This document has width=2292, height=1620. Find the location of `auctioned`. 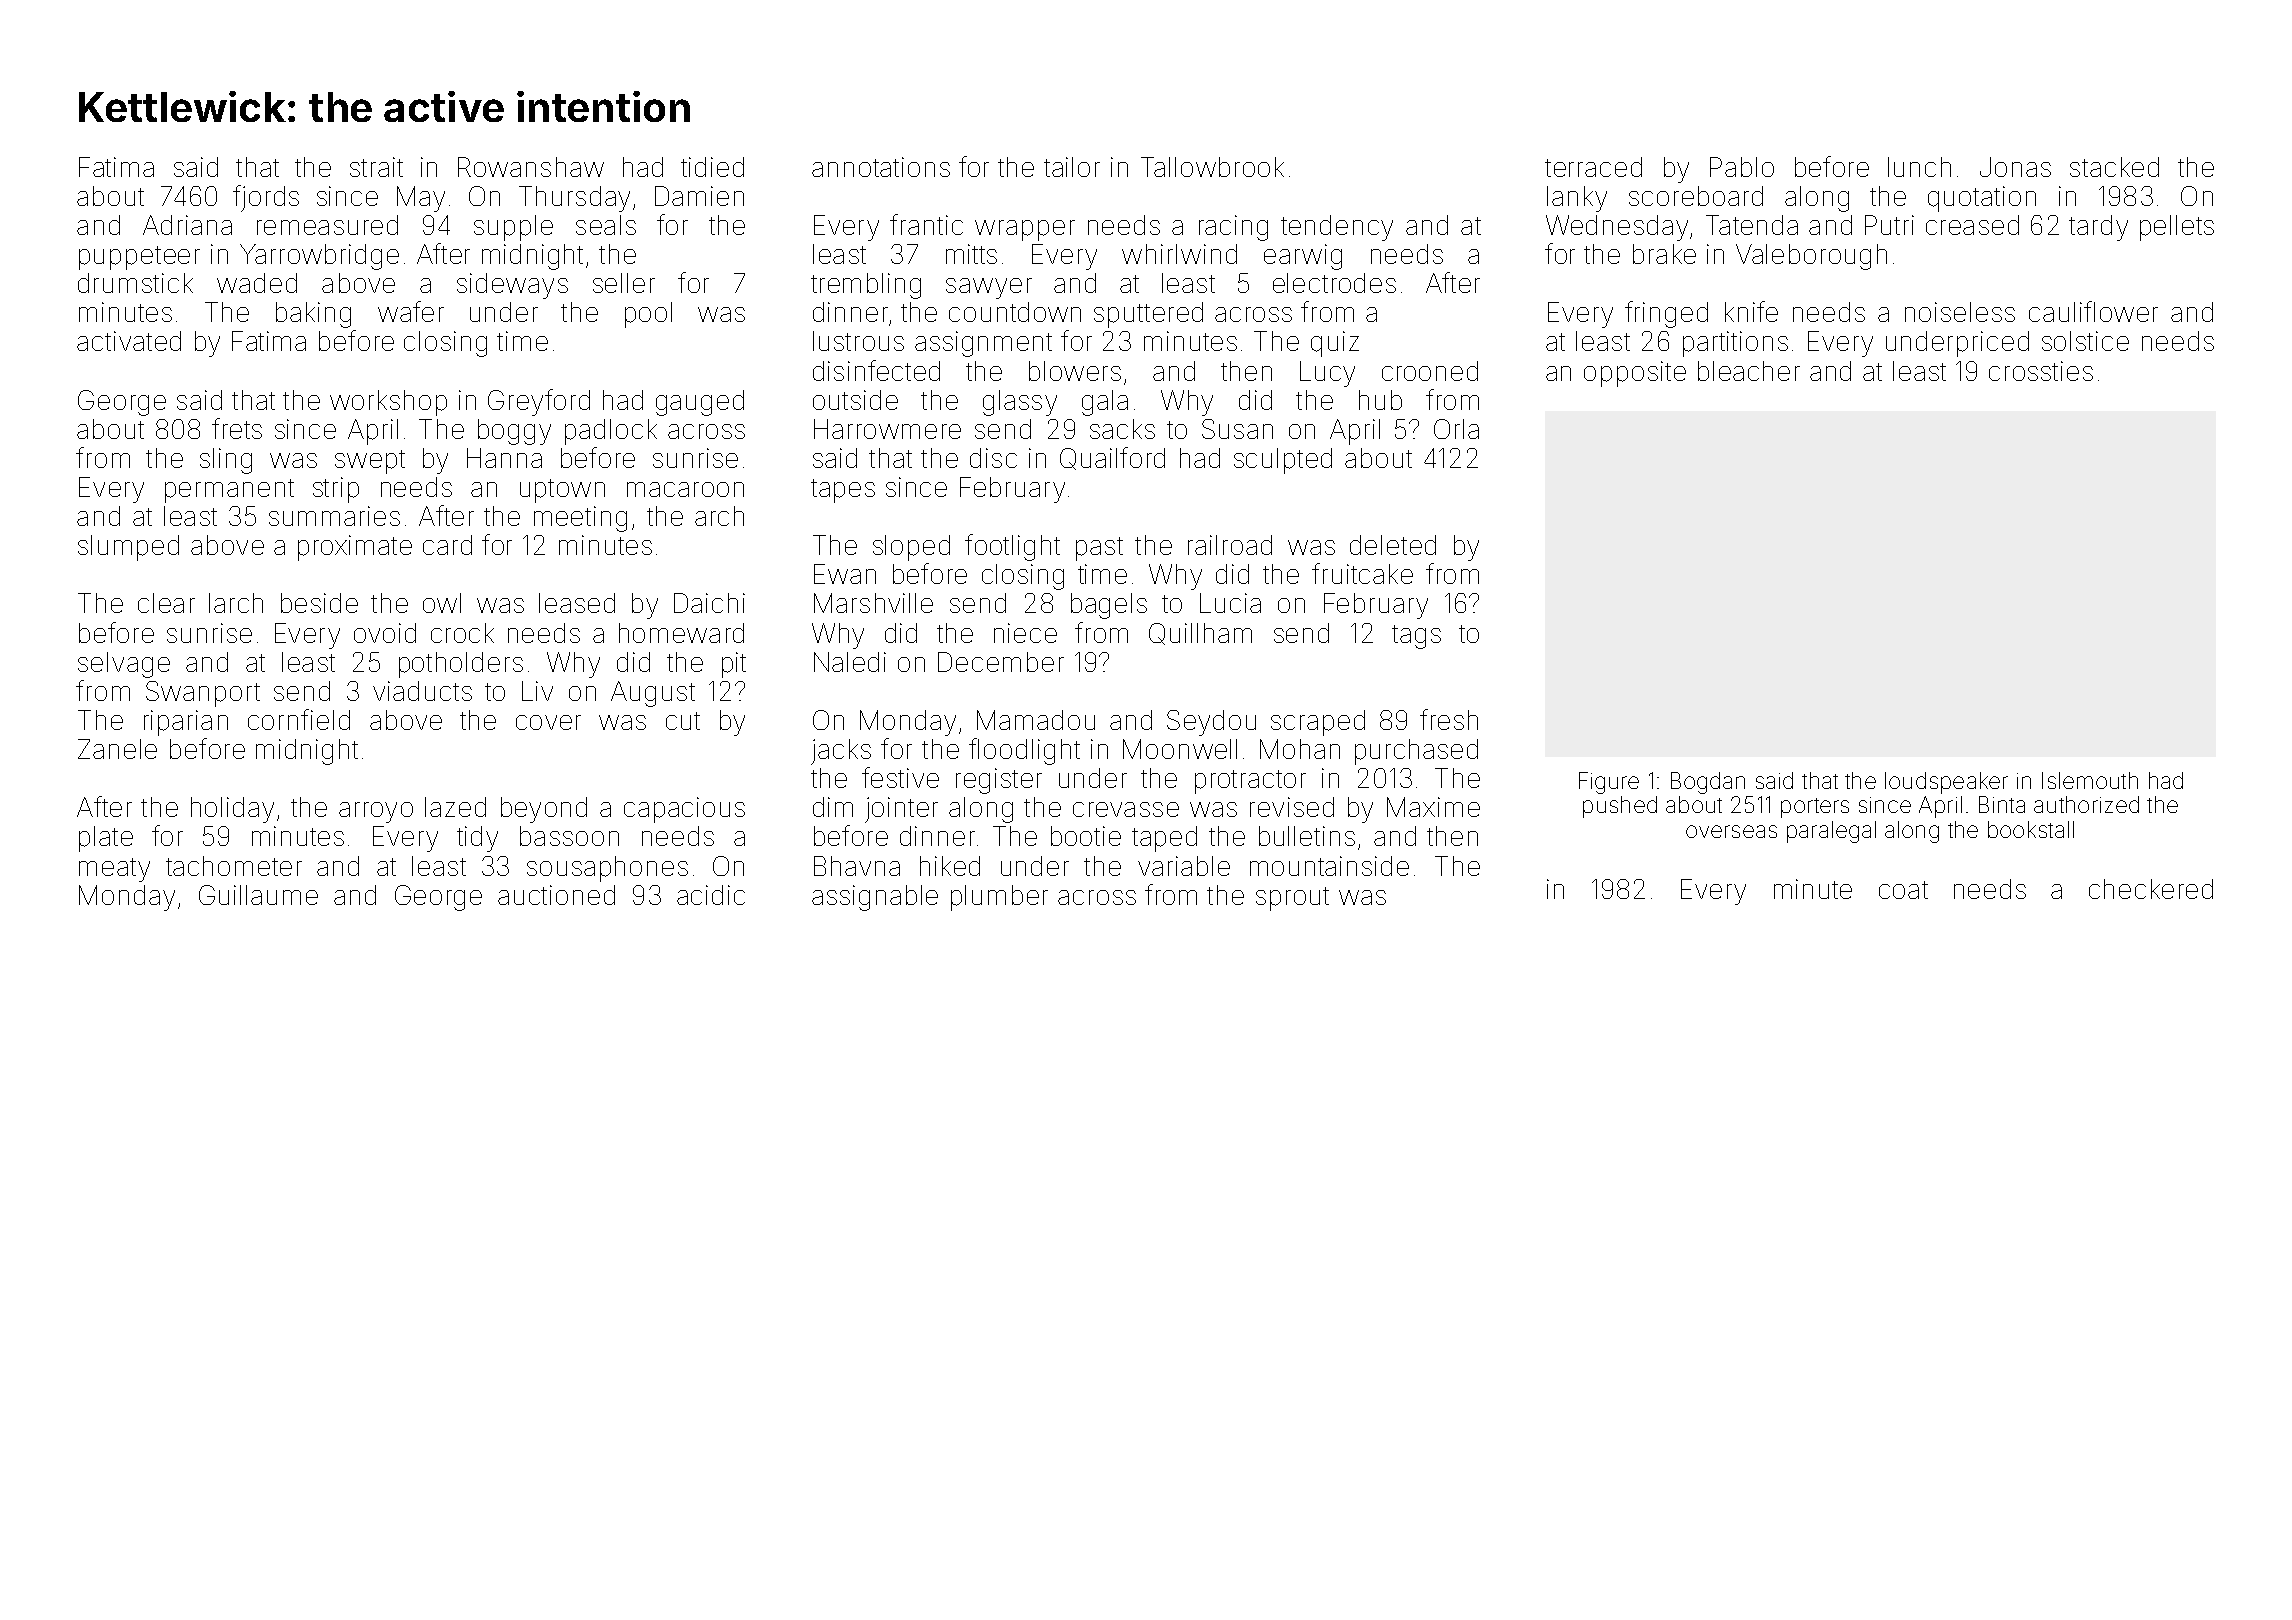

auctioned is located at coordinates (556, 895).
